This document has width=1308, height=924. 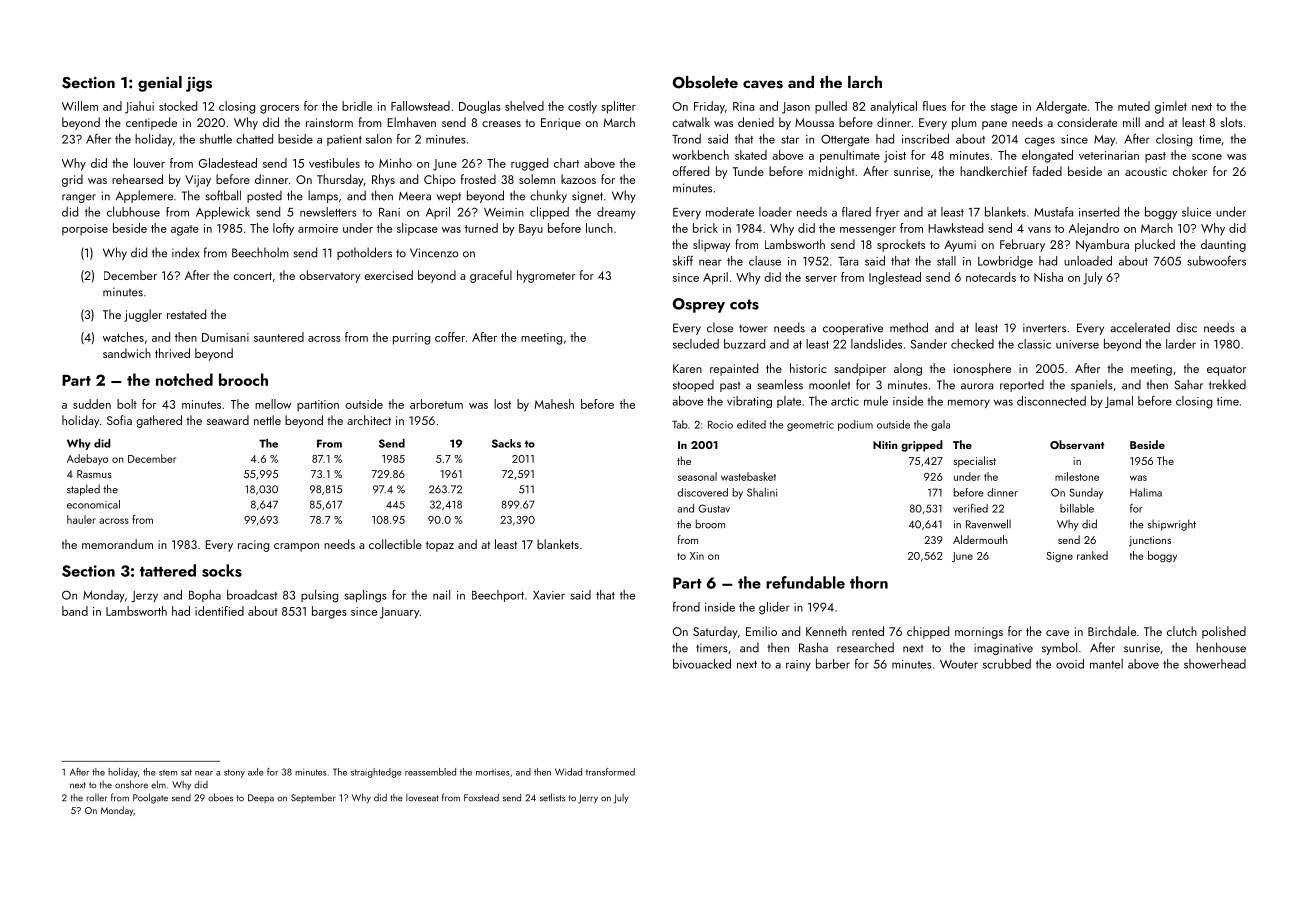 I want to click on brooch, so click(x=243, y=379).
